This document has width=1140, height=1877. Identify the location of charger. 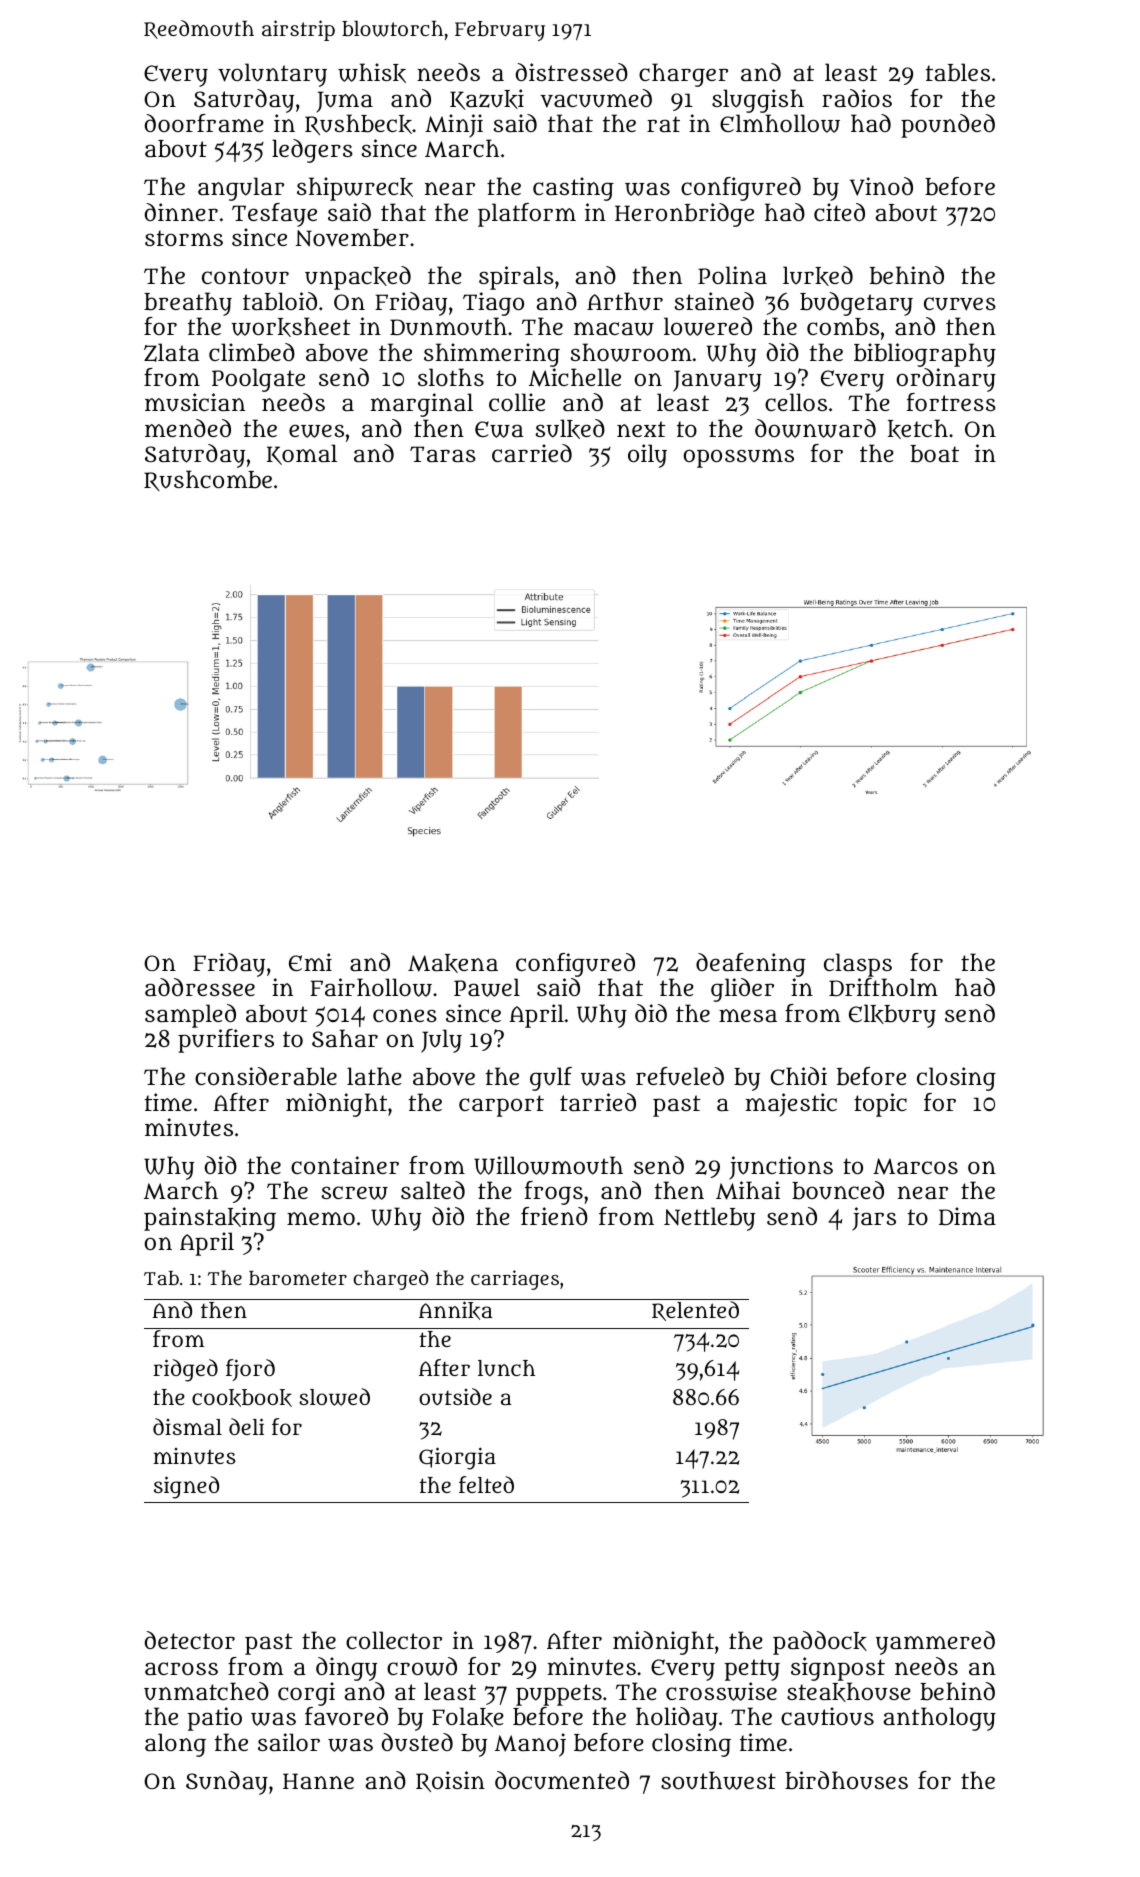
(683, 75).
